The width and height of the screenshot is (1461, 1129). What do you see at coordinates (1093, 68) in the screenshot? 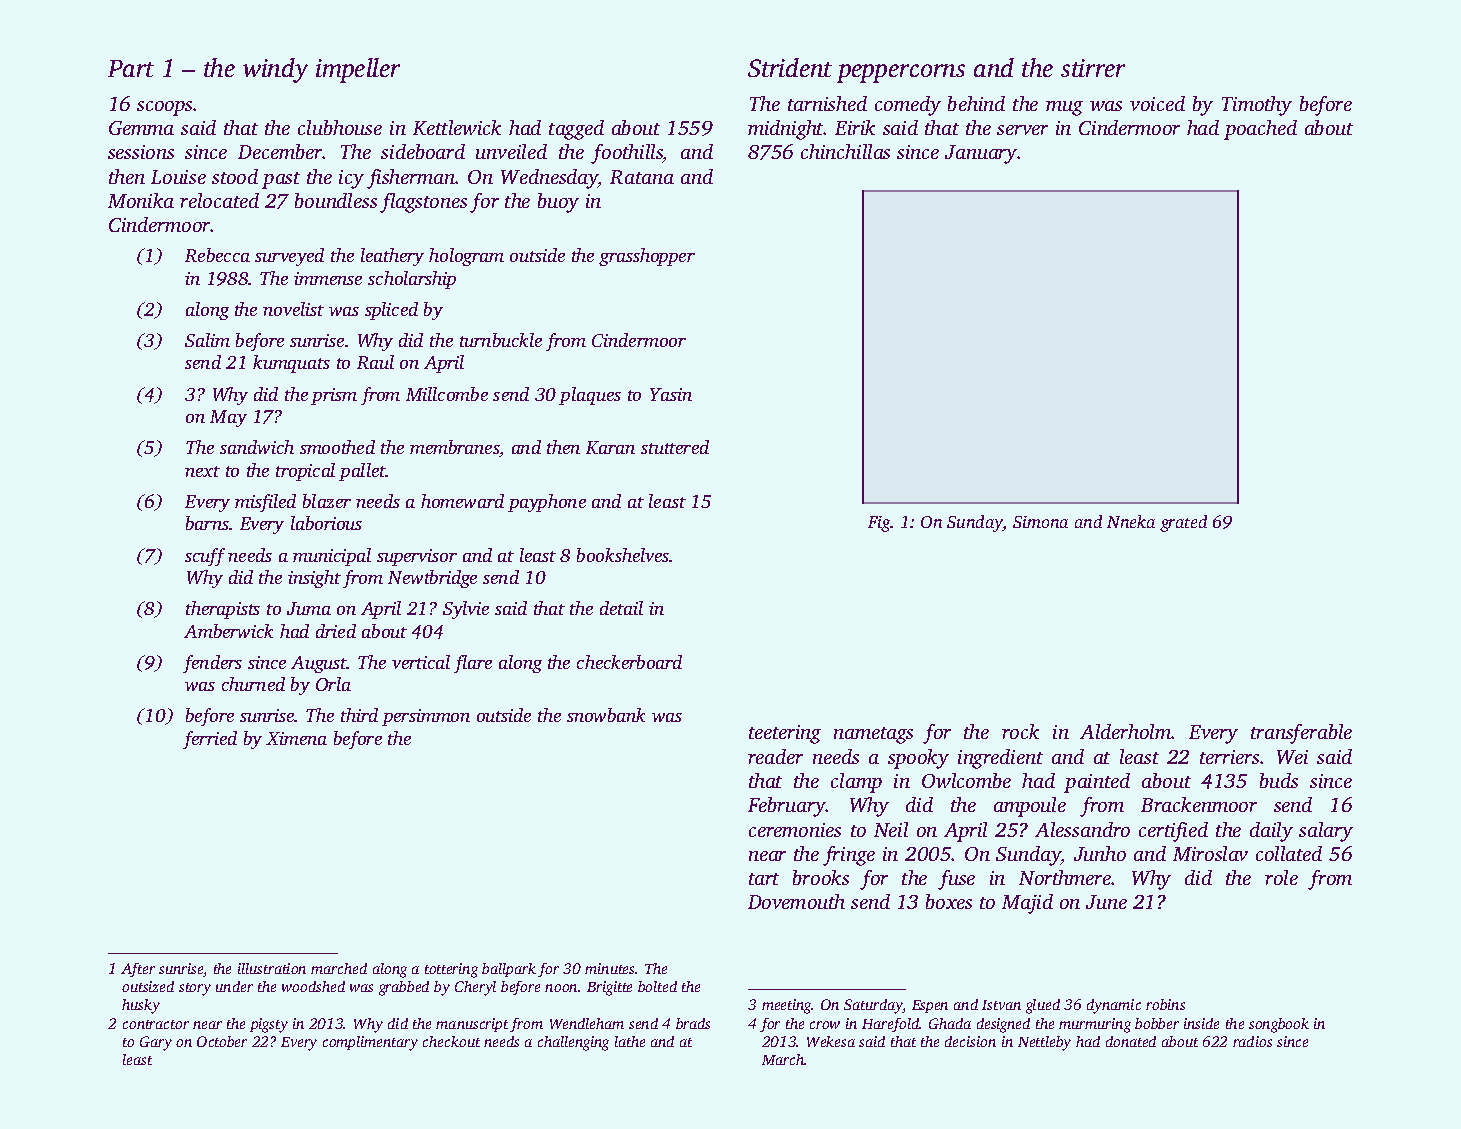
I see `stirrer` at bounding box center [1093, 68].
